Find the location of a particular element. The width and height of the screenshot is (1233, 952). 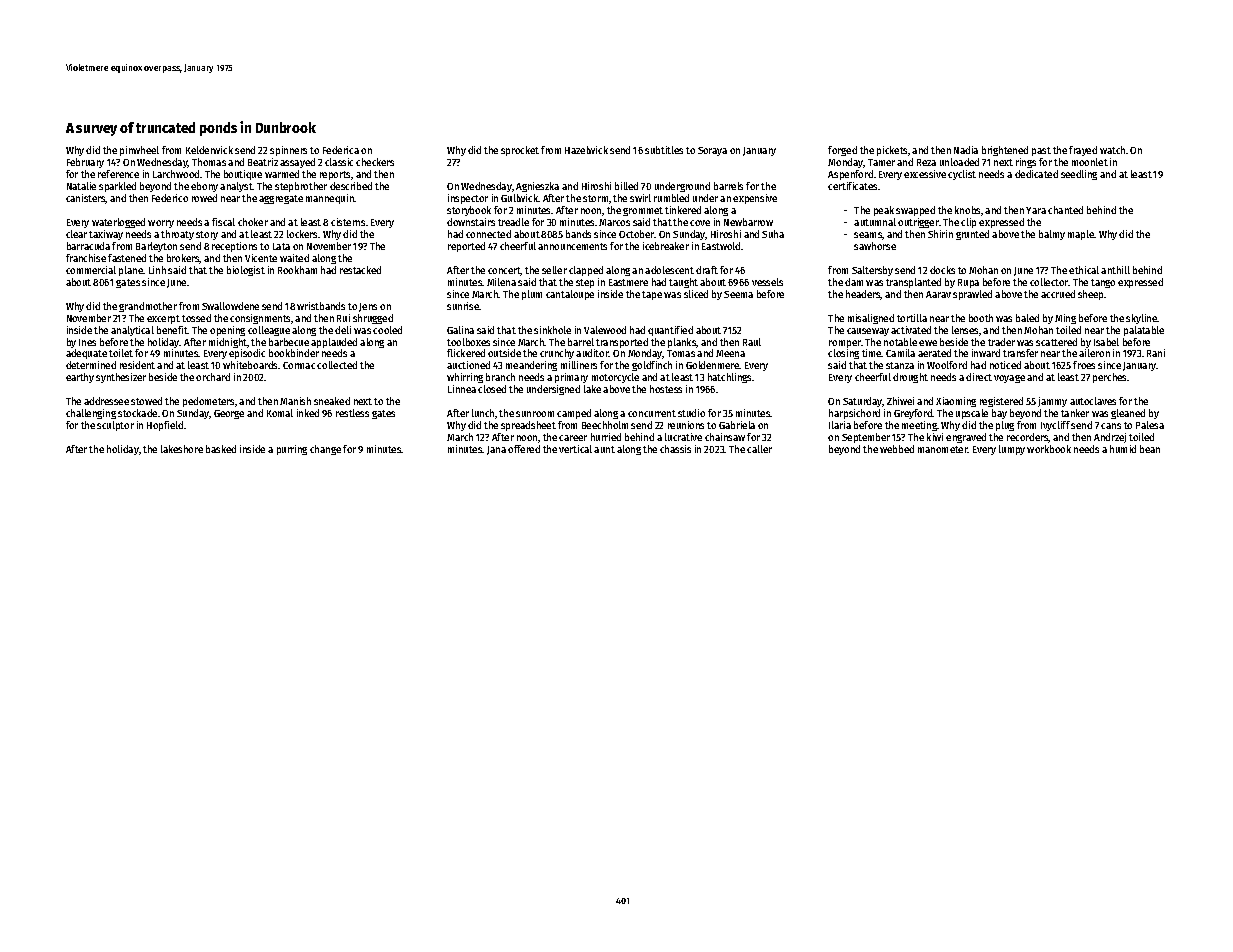

autoclaves is located at coordinates (1093, 401).
